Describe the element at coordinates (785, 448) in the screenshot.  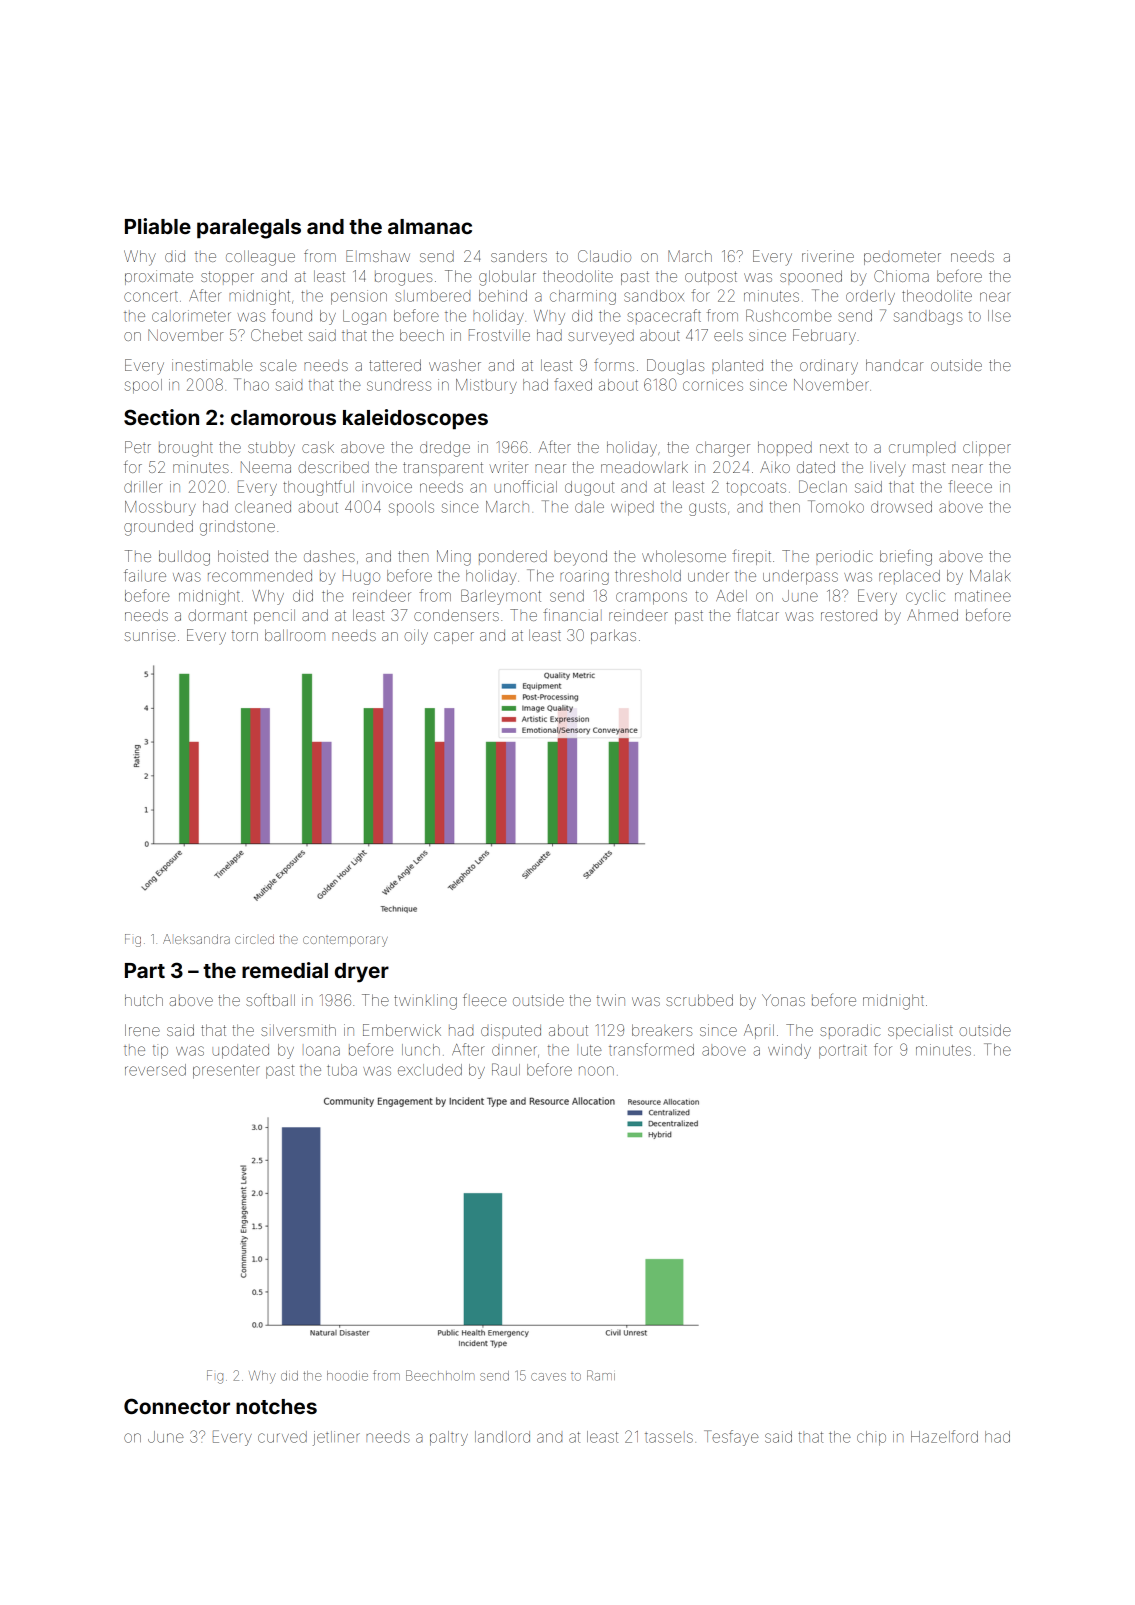
I see `hopped` at that location.
